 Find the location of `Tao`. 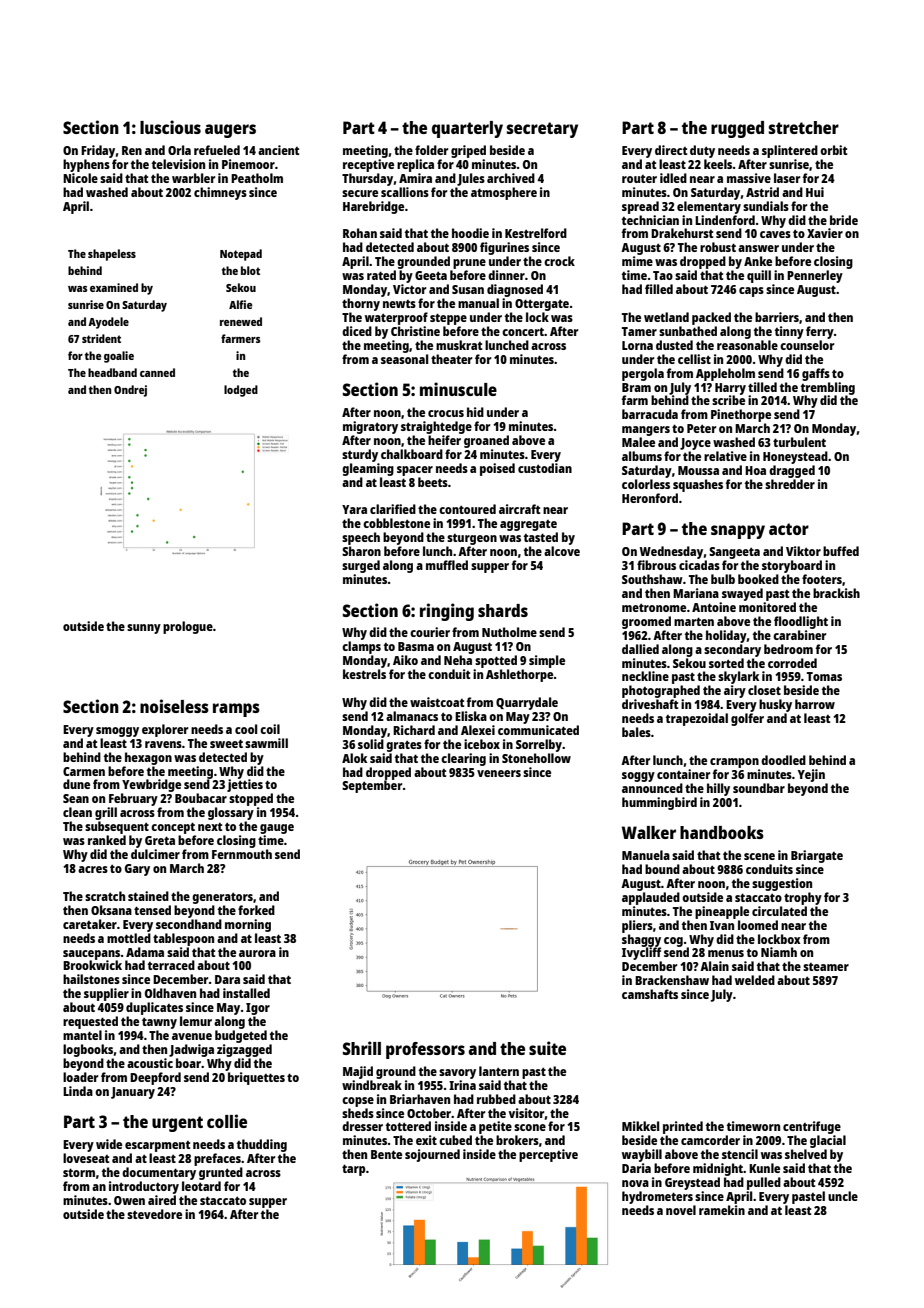

Tao is located at coordinates (663, 275).
